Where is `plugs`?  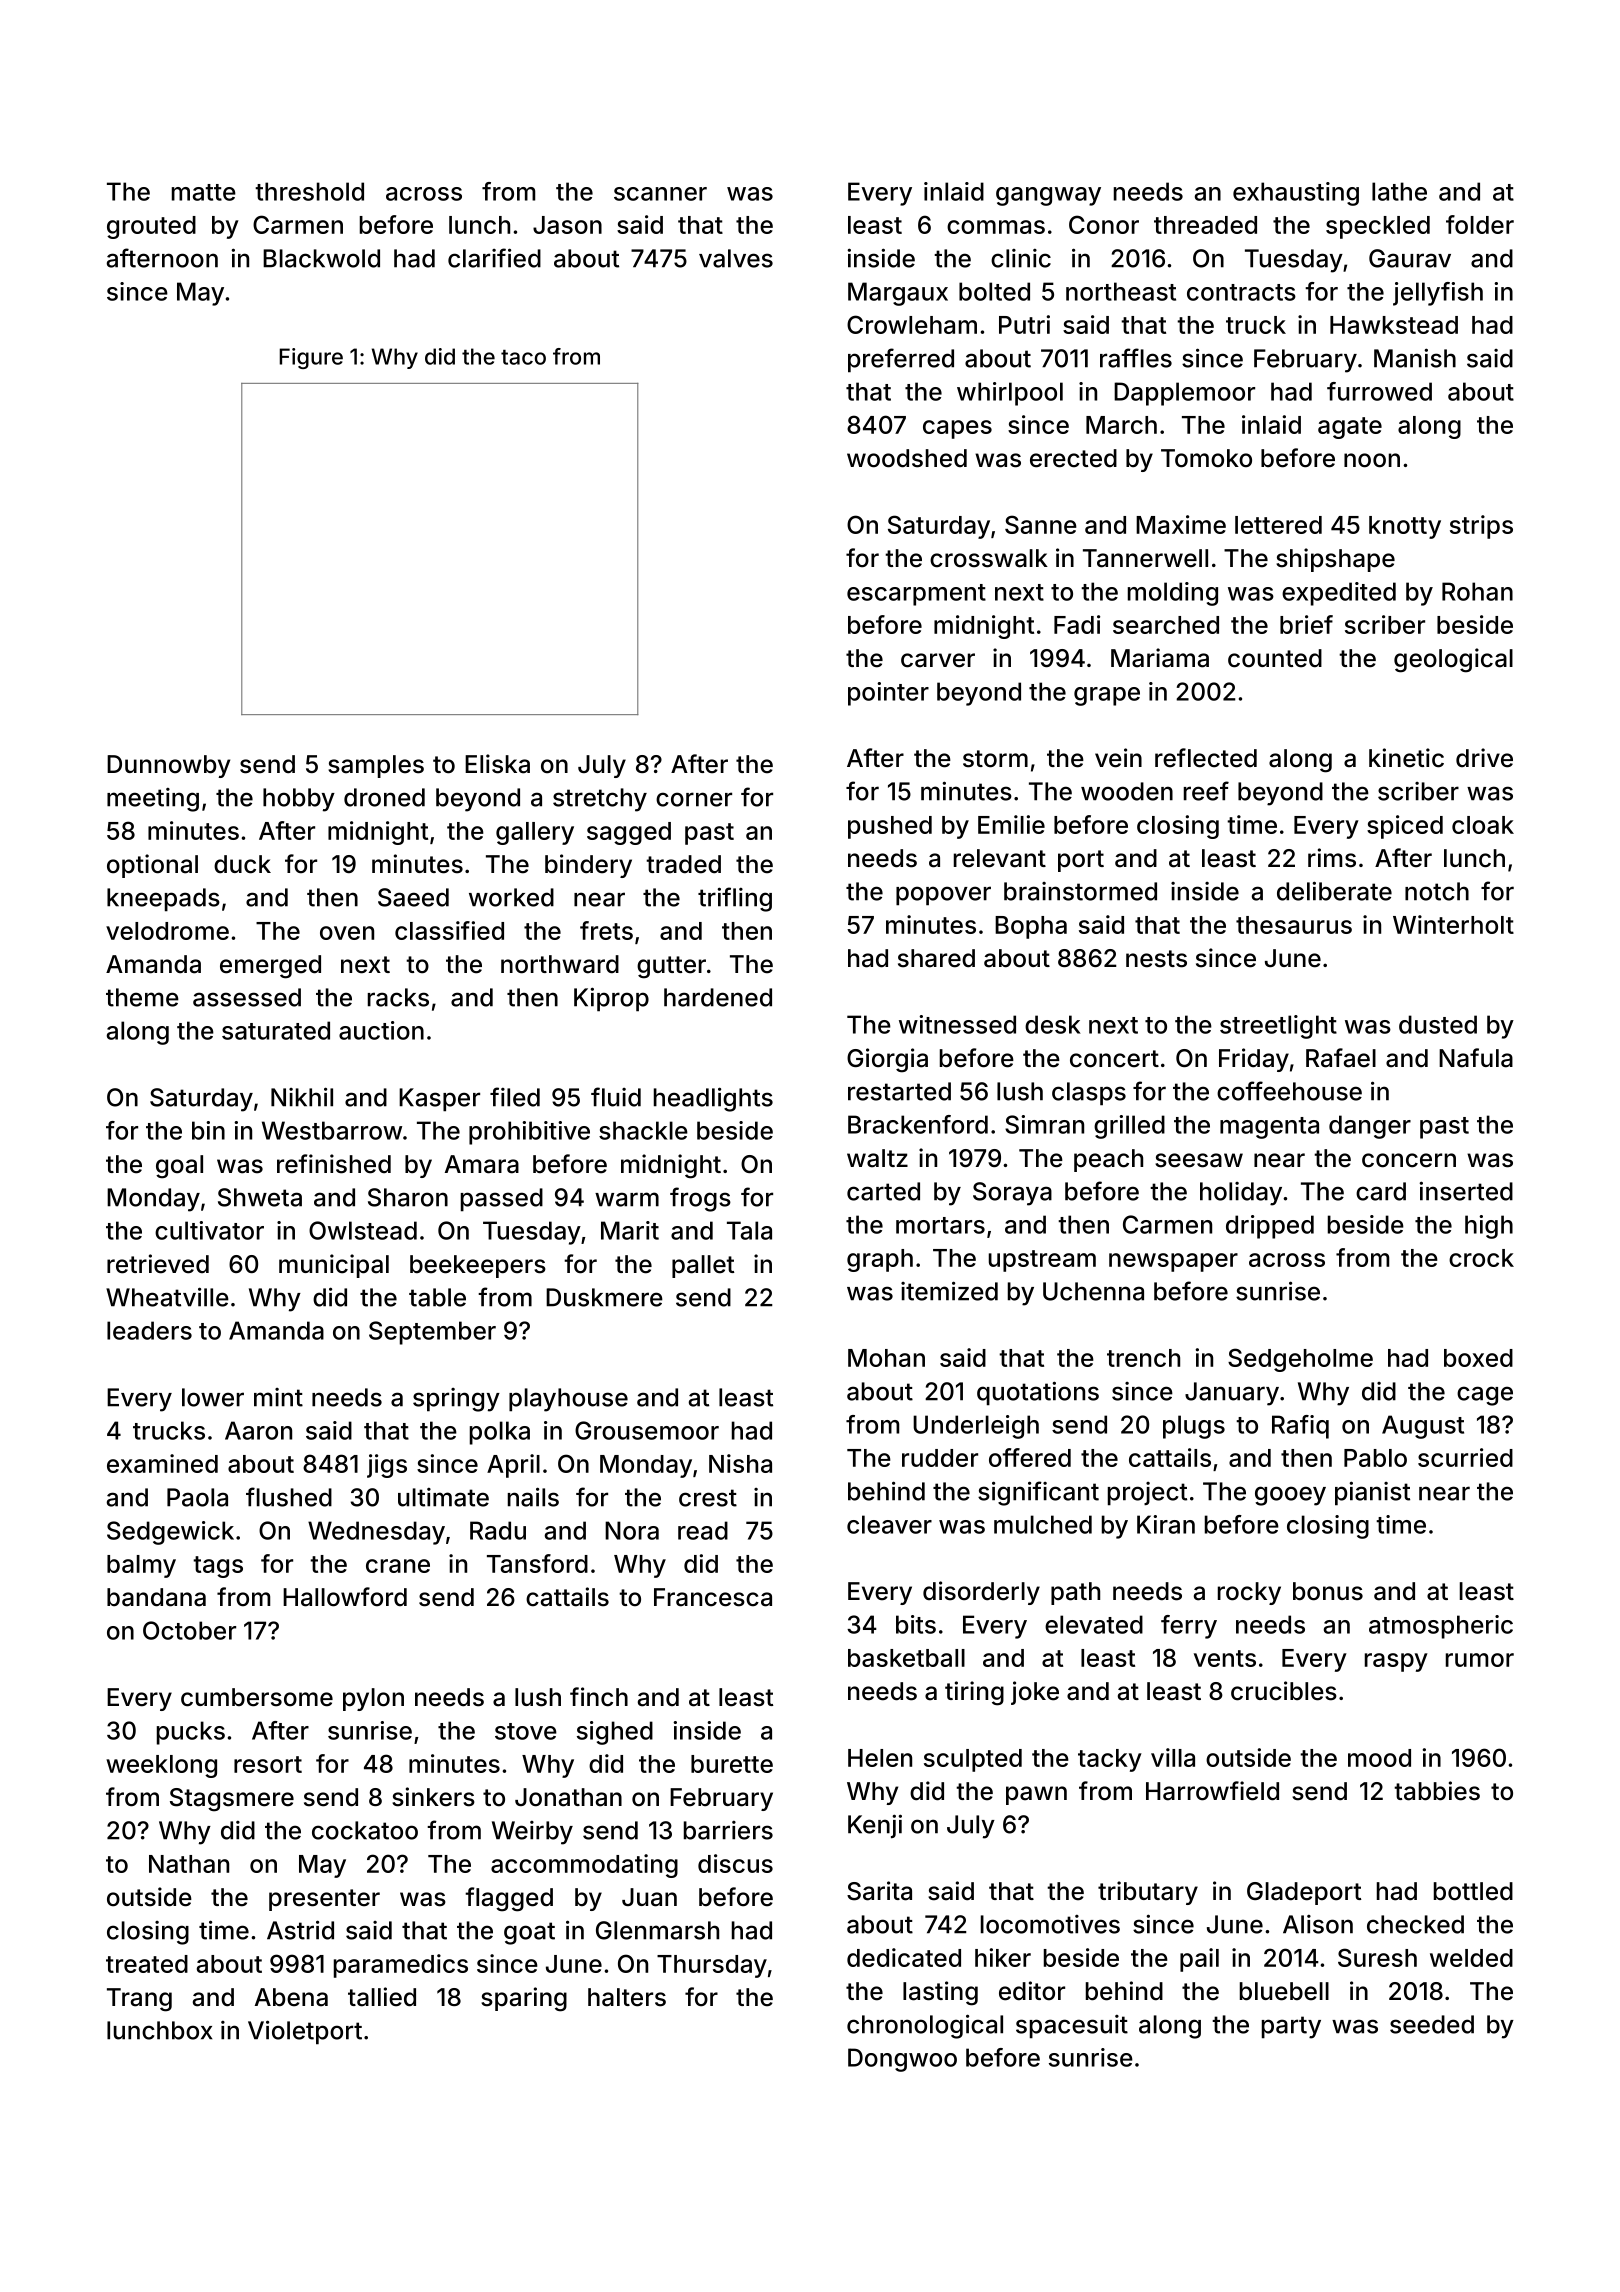 plugs is located at coordinates (1194, 1427).
